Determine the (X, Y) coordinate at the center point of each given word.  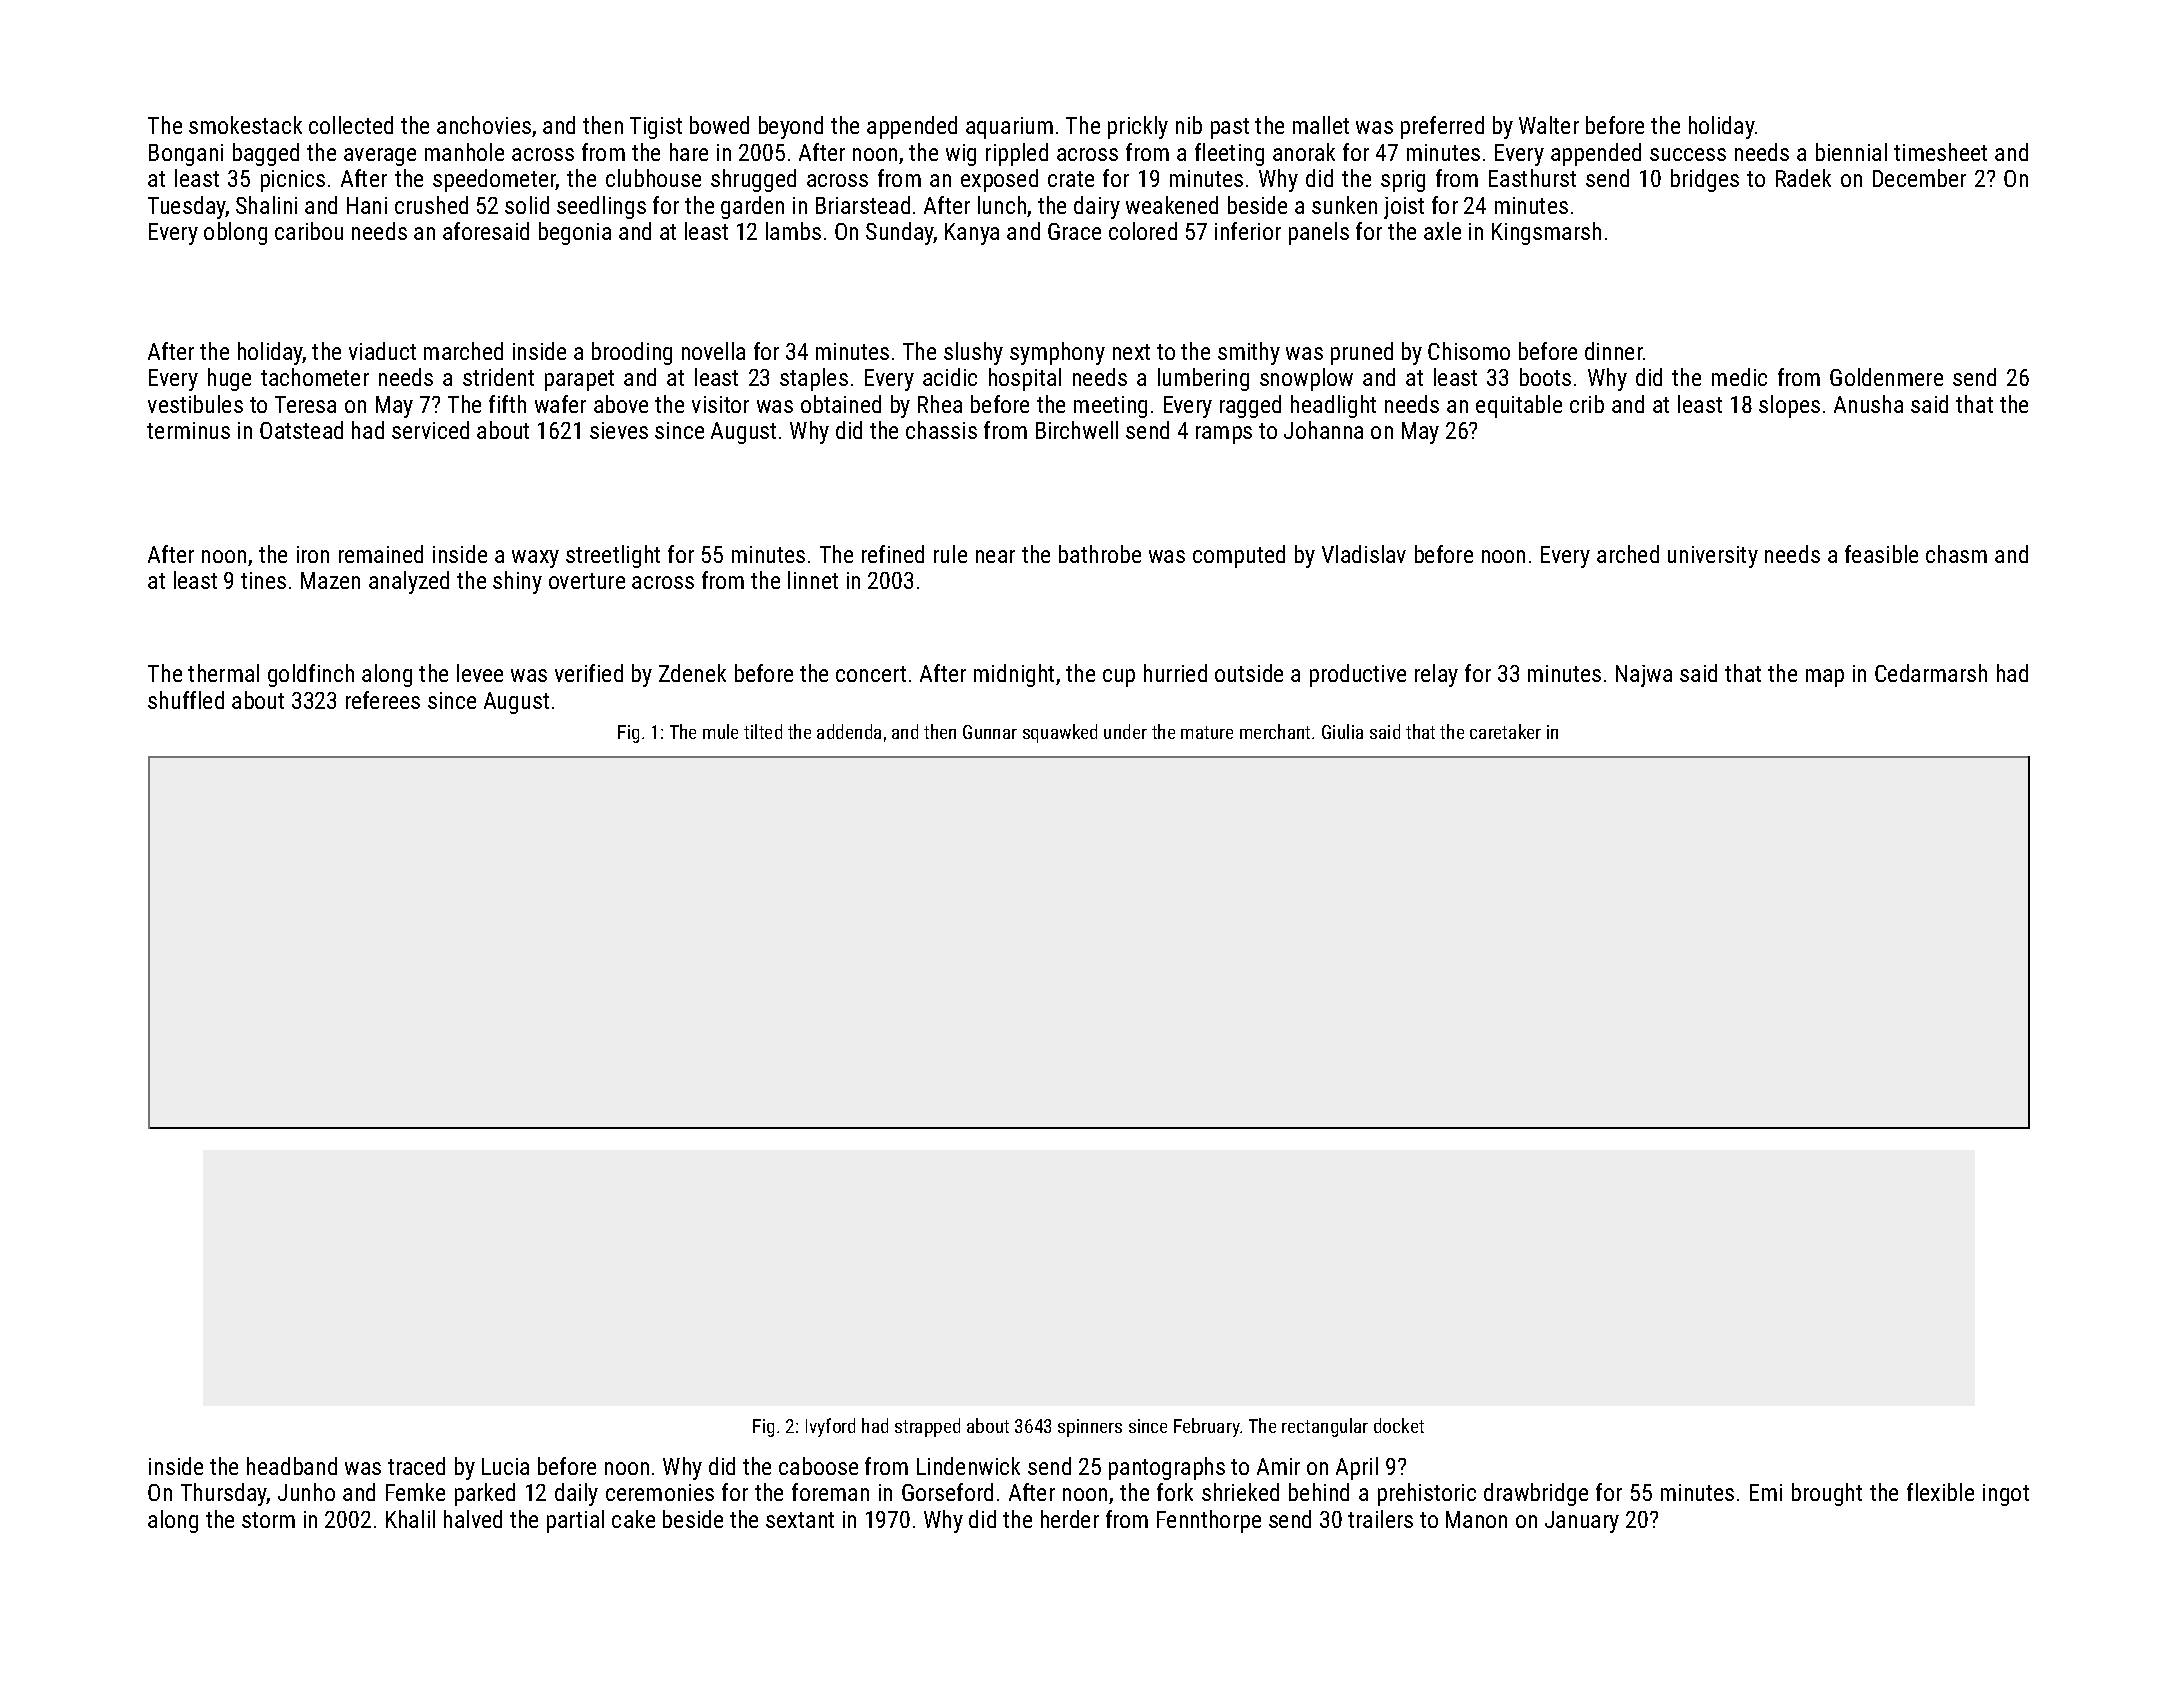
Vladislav (1364, 554)
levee (480, 673)
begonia (575, 233)
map (1825, 678)
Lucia (505, 1466)
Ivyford (830, 1427)
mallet (1321, 125)
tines (263, 580)
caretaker (1505, 731)
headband (292, 1466)
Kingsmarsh (1546, 233)
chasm (1956, 554)
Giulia (1342, 731)
